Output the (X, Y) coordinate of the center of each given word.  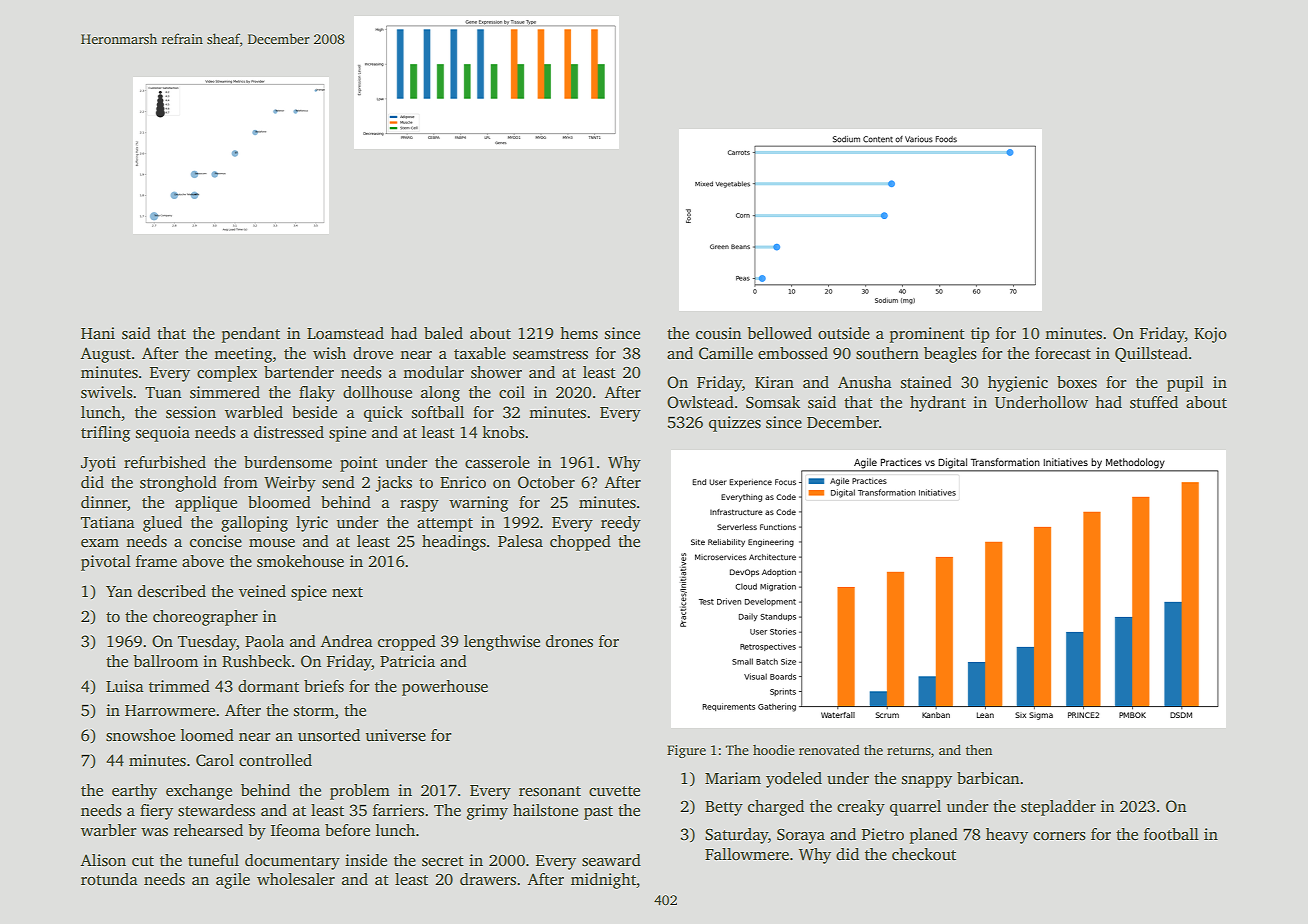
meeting (243, 355)
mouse (272, 543)
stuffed (1154, 402)
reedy (621, 524)
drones (569, 641)
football (1171, 834)
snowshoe (140, 735)
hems (579, 333)
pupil (1185, 384)
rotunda (109, 879)
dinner (104, 502)
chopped (580, 543)
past (598, 813)
